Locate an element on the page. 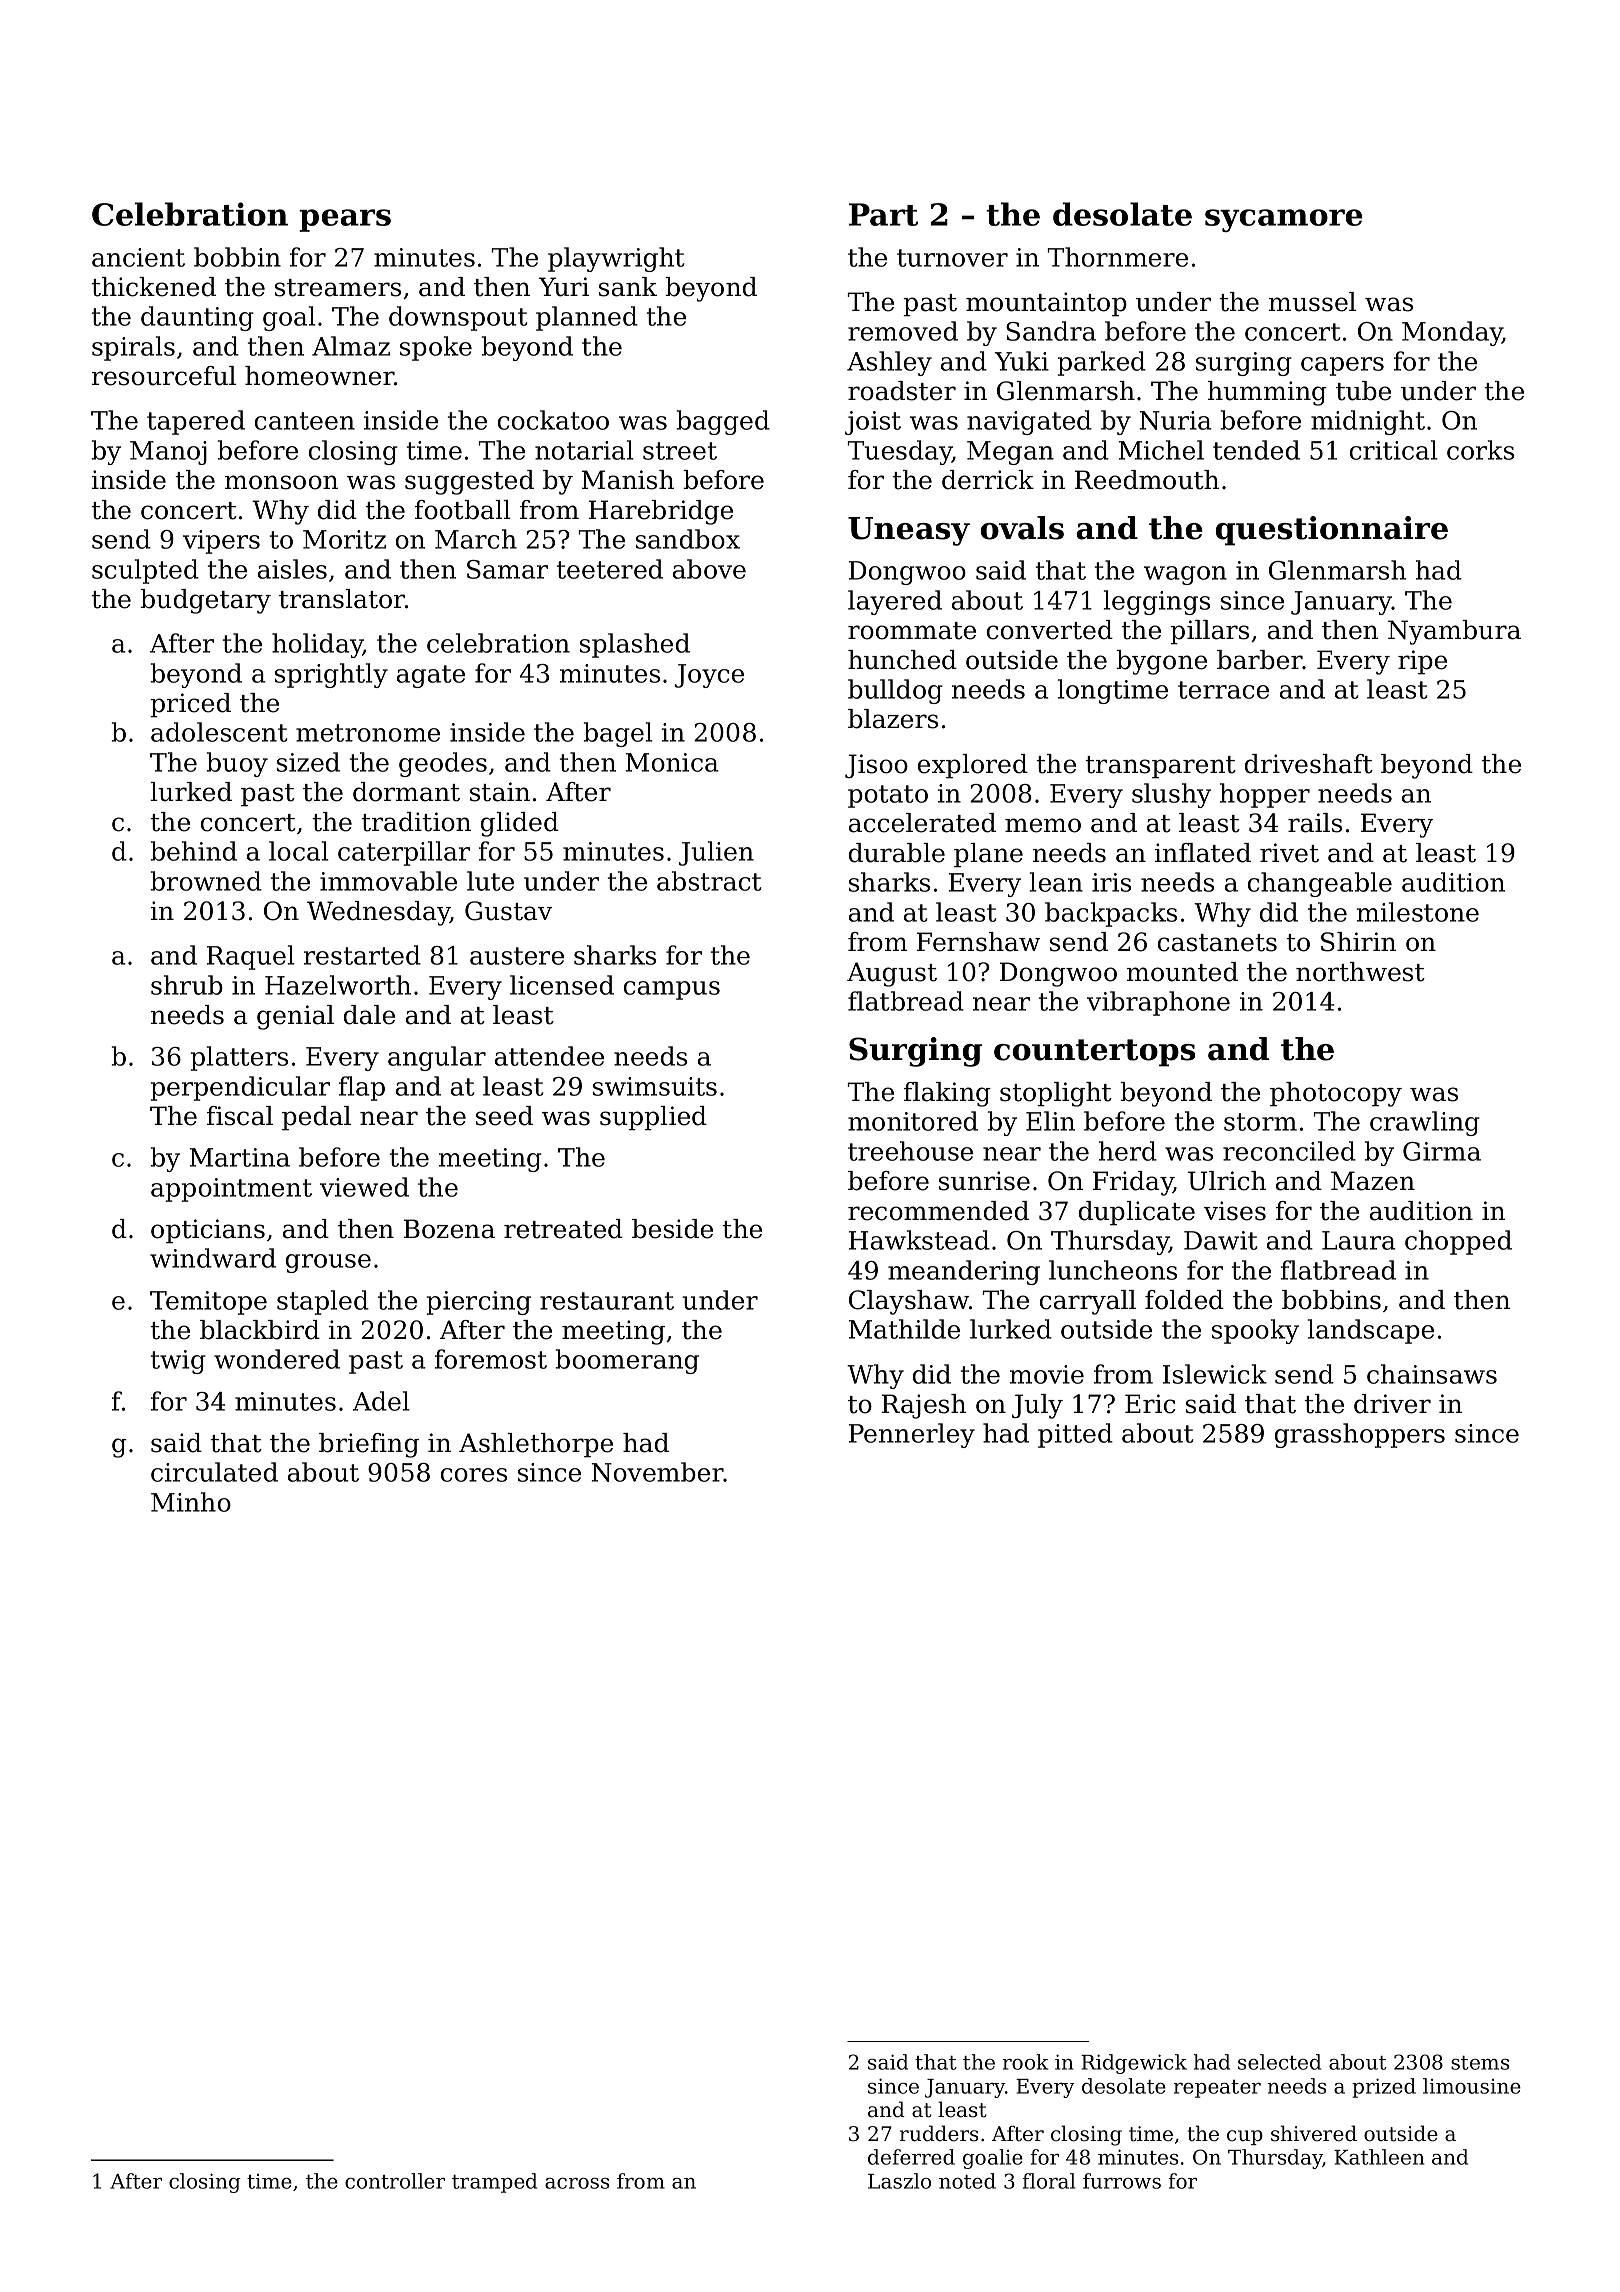 The image size is (1620, 2292). chopped is located at coordinates (1458, 1242).
